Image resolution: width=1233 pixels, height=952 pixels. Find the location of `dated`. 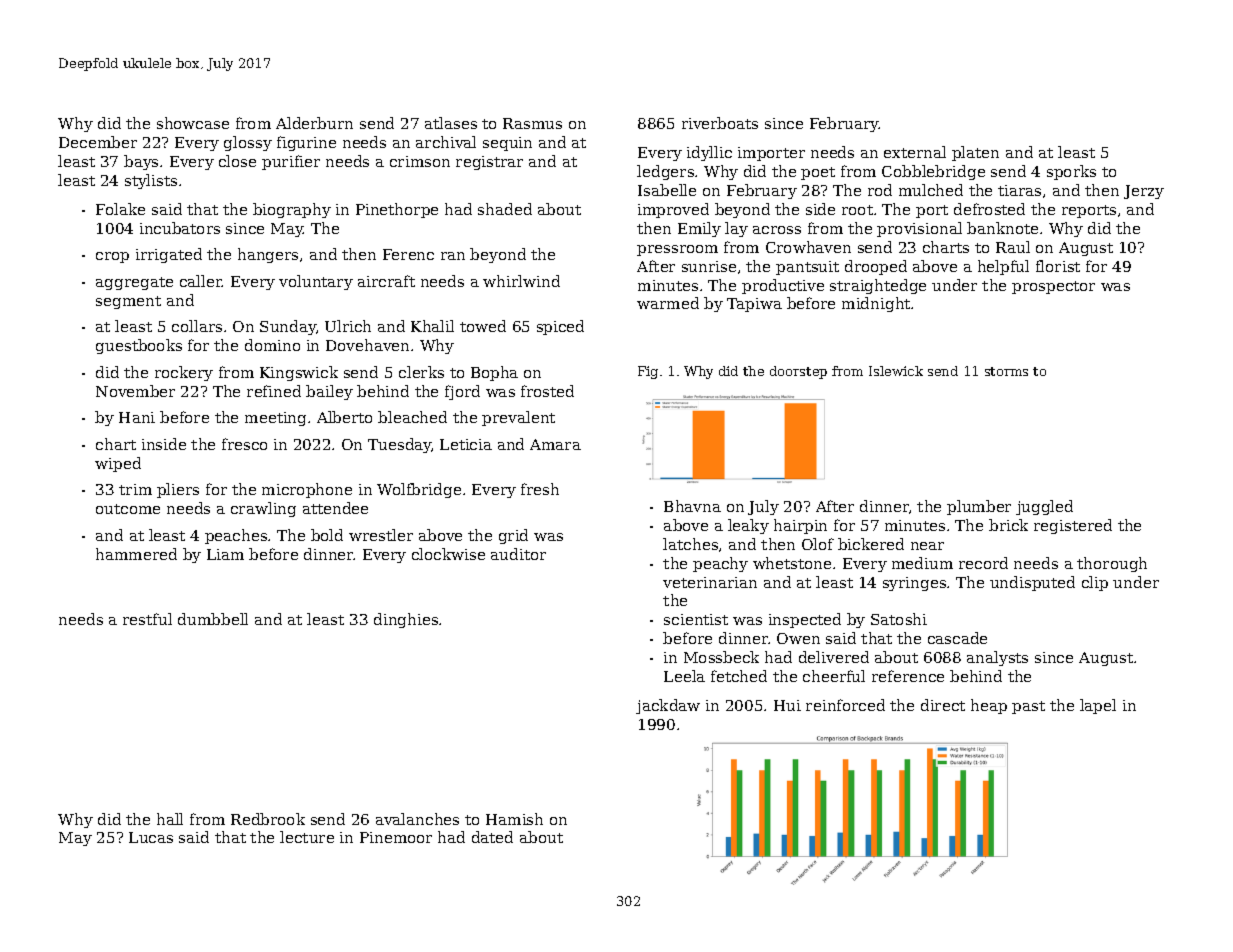

dated is located at coordinates (492, 837).
